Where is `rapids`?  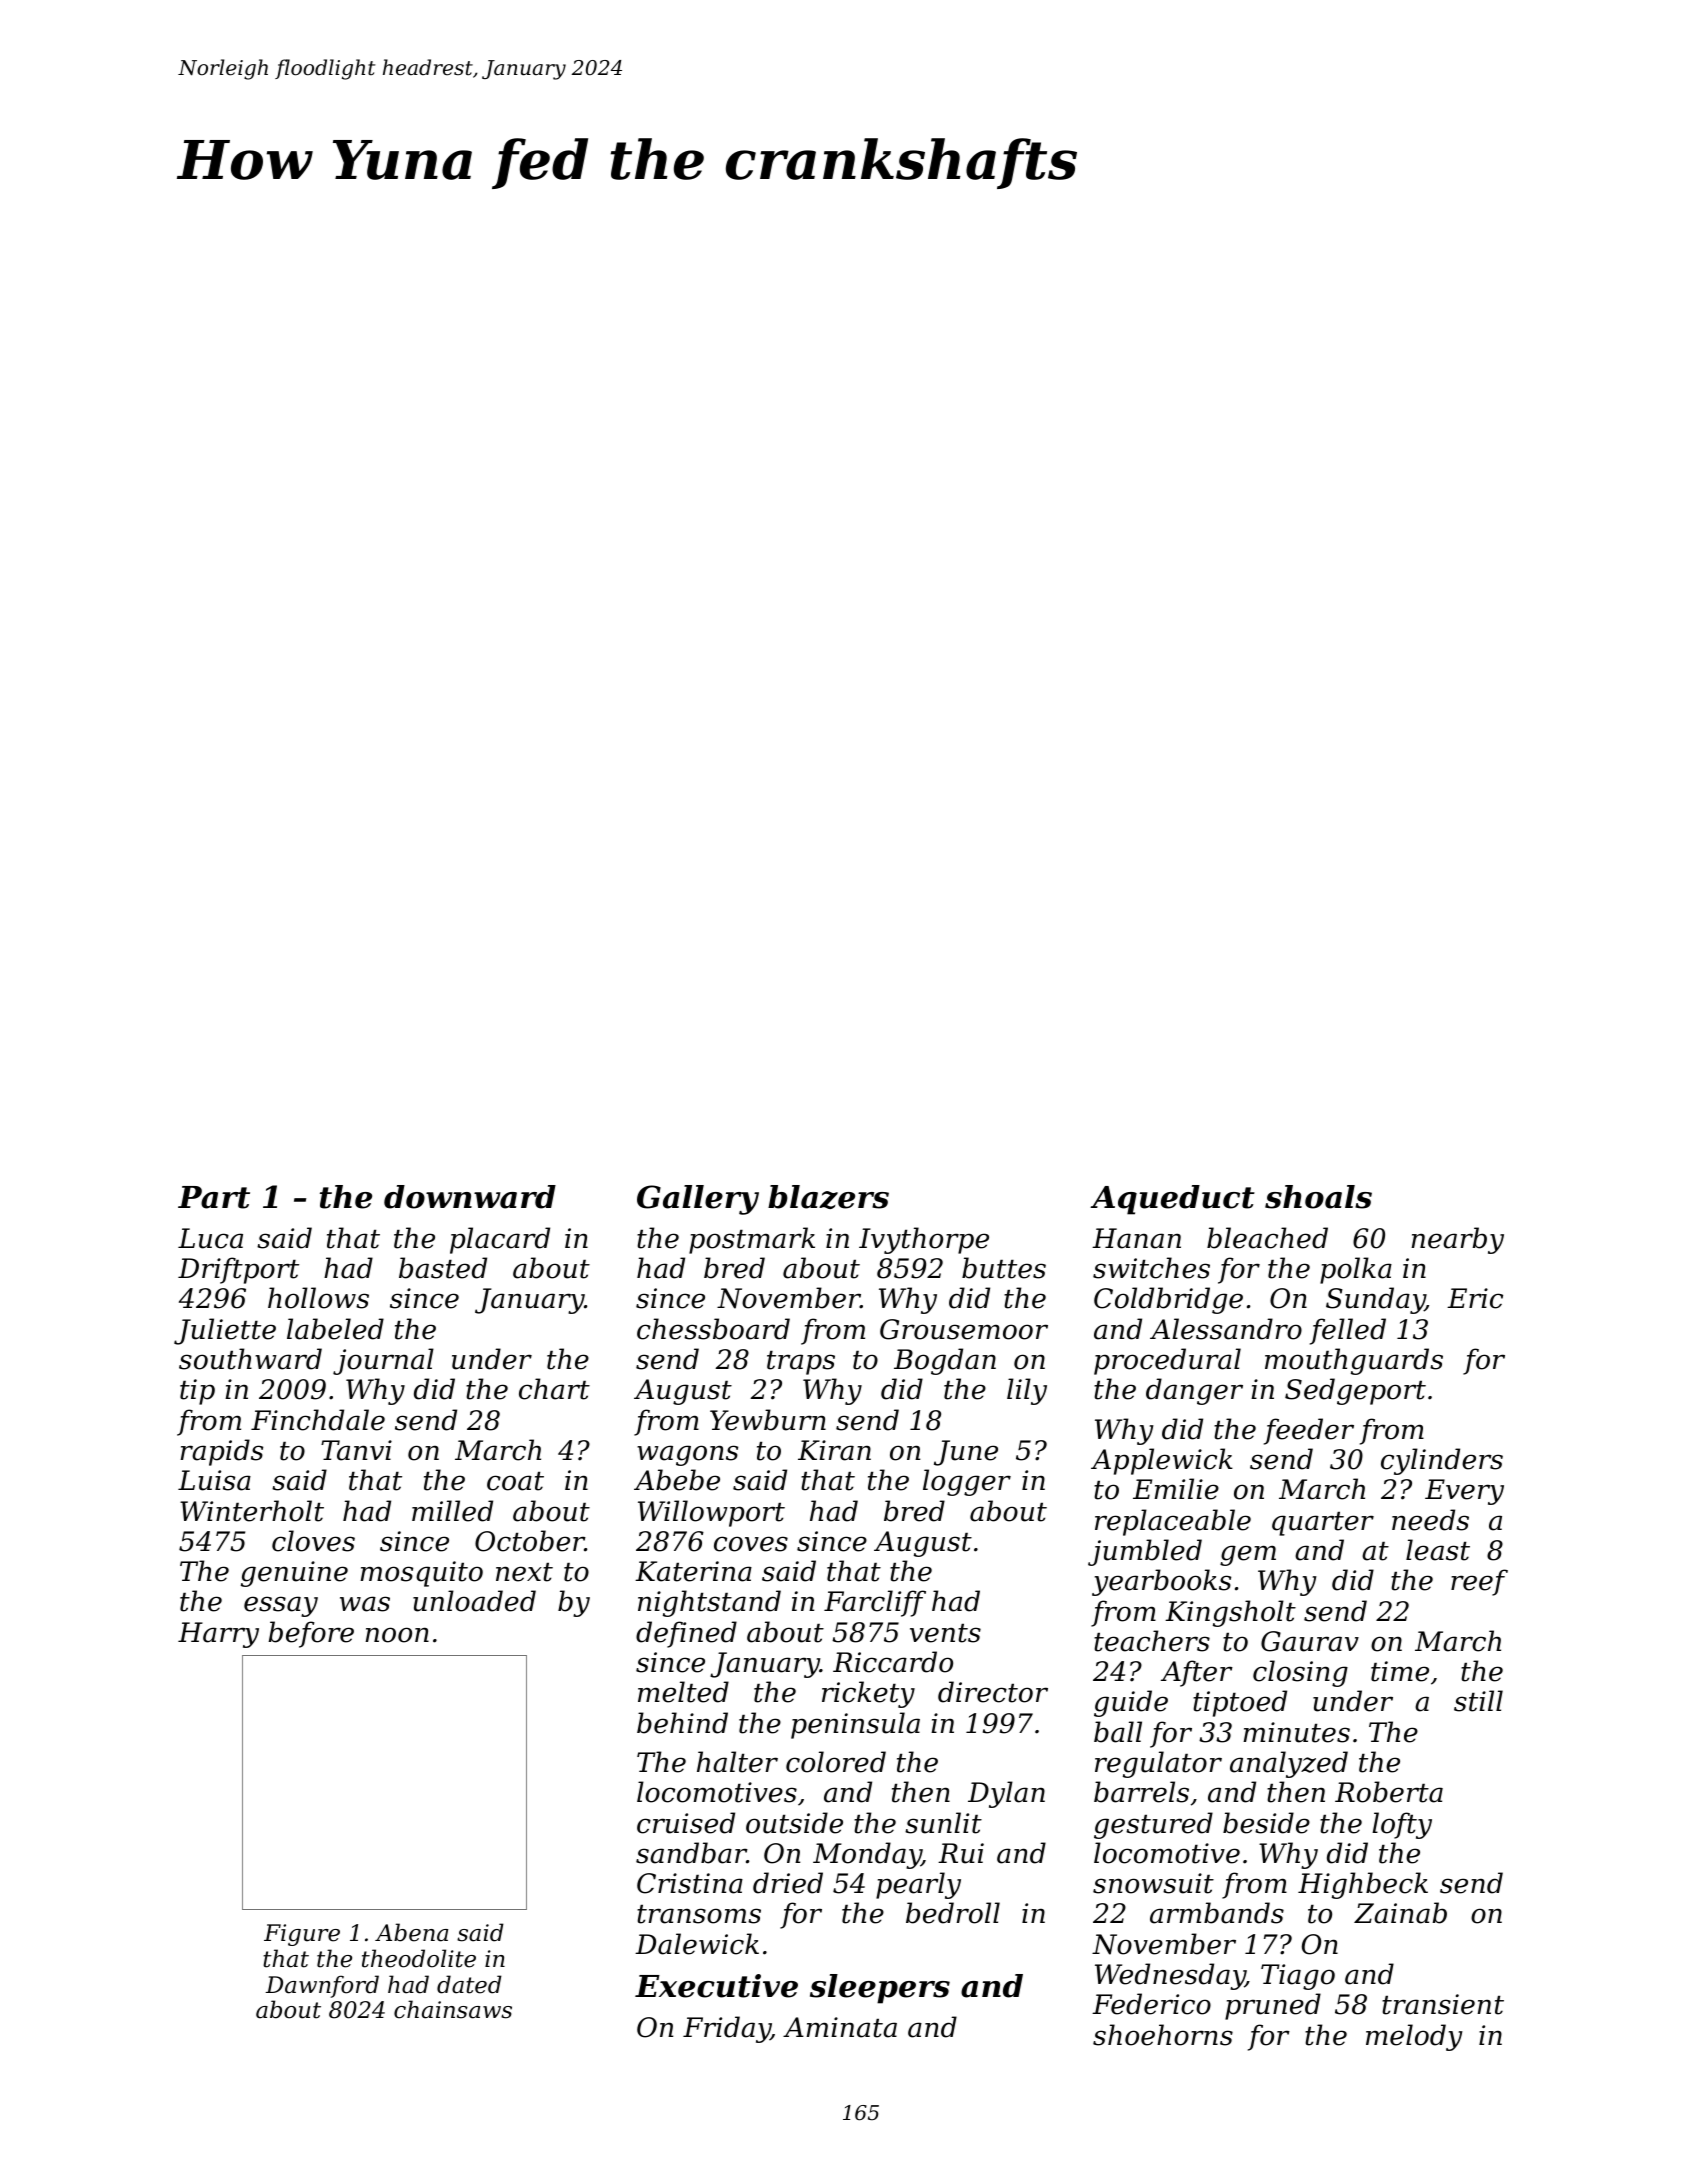
rapids is located at coordinates (221, 1452).
